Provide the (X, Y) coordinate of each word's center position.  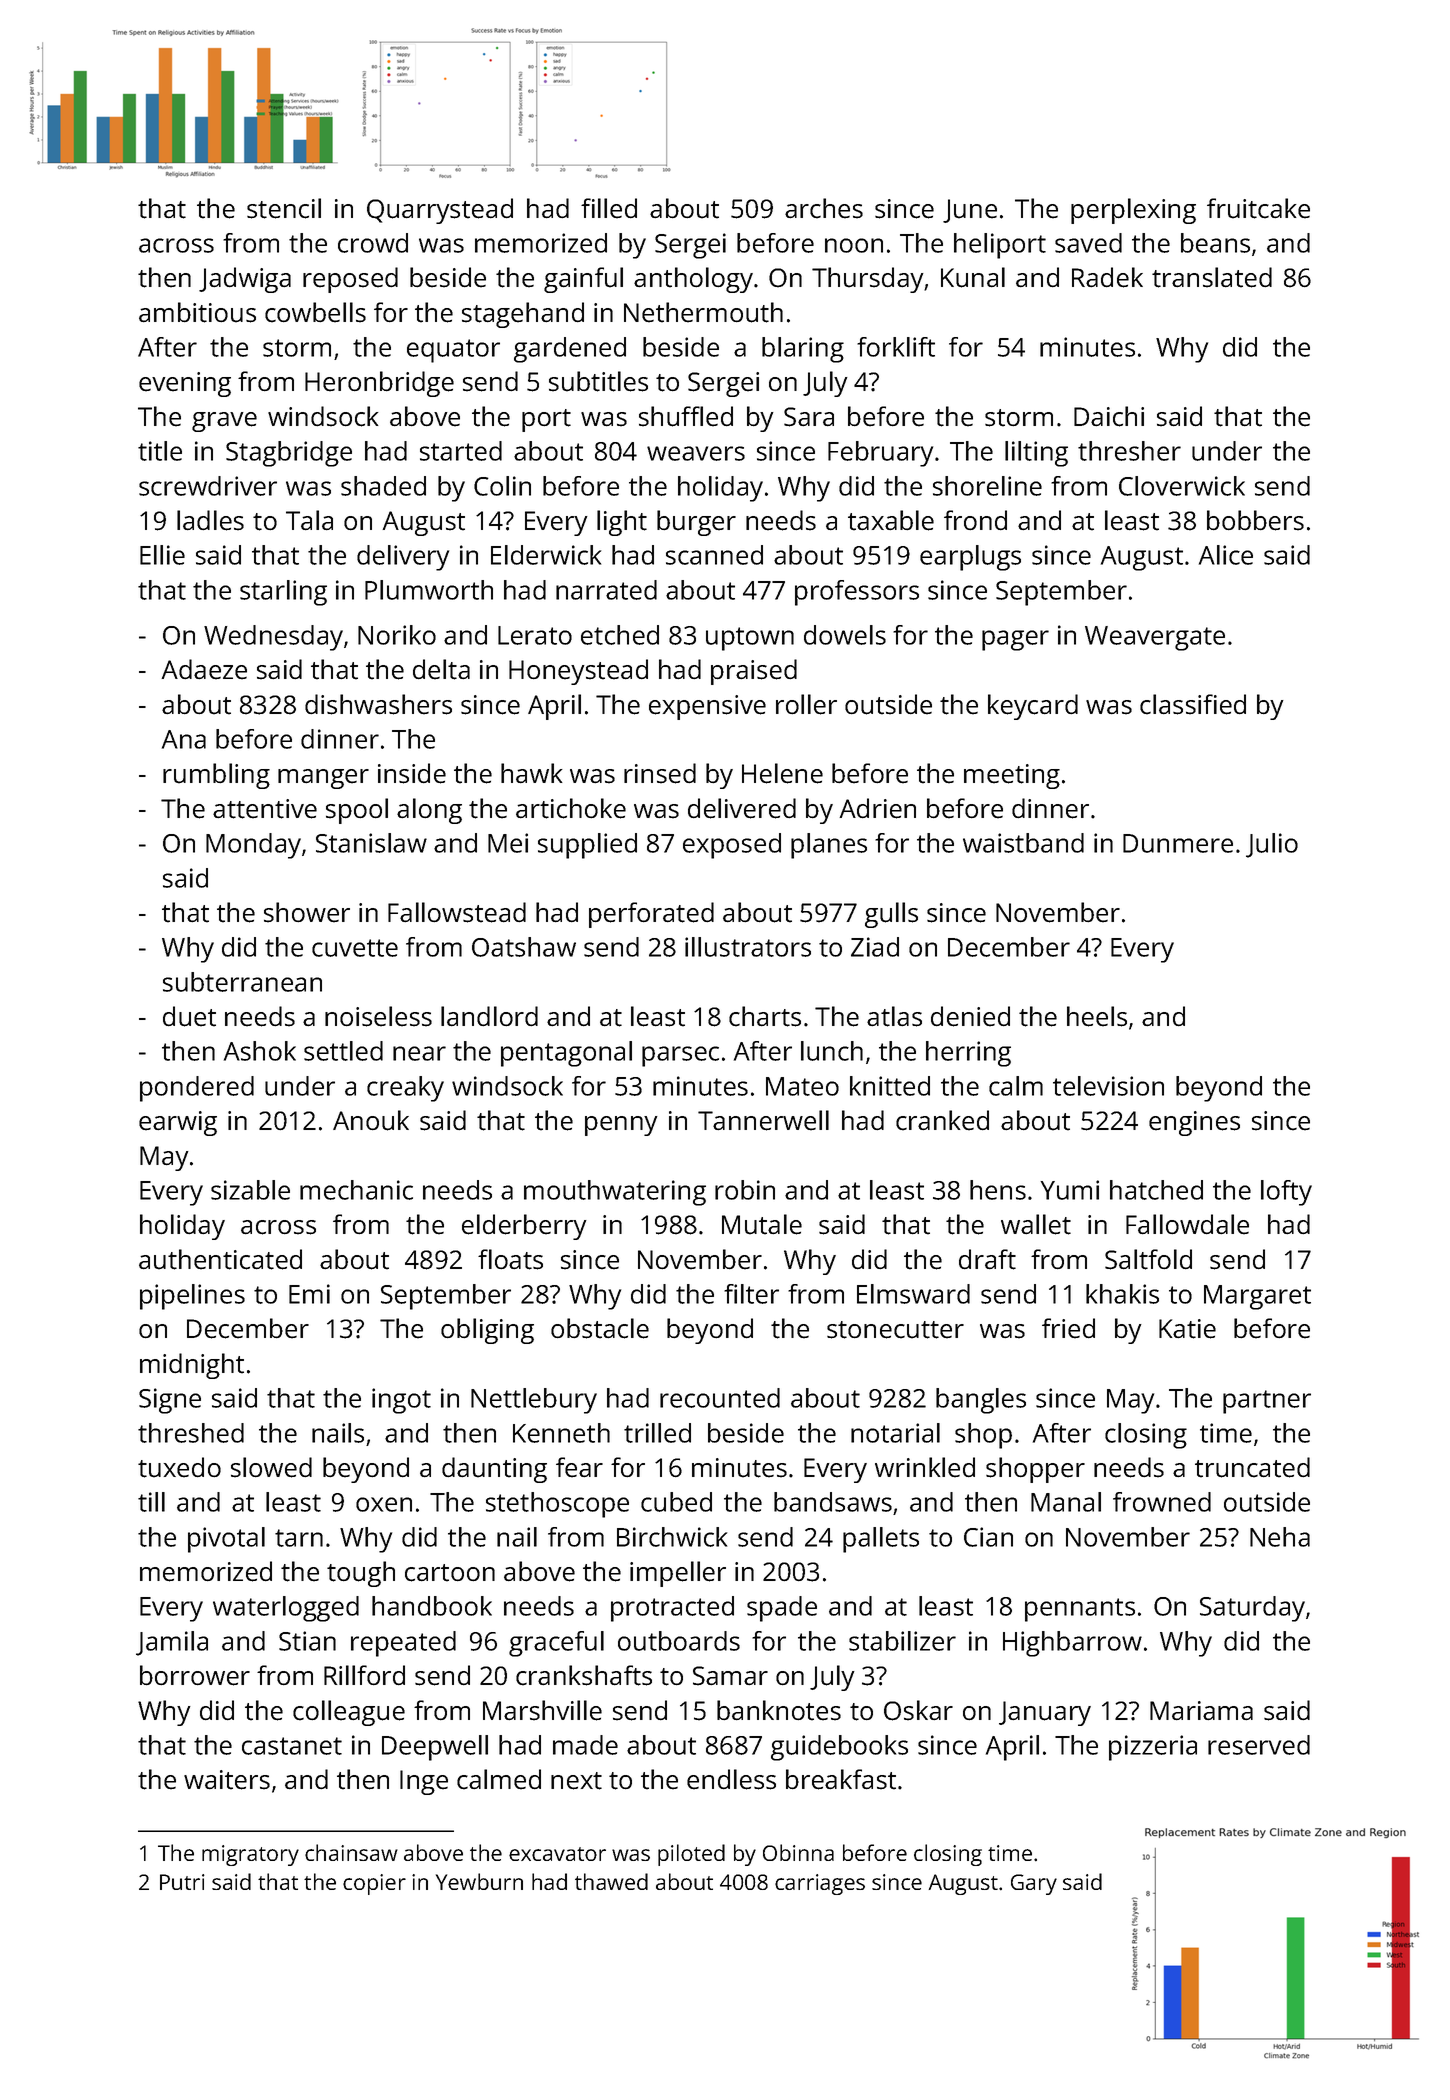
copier (374, 1884)
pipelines (192, 1297)
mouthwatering (615, 1193)
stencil (284, 208)
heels (1097, 1016)
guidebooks (839, 1748)
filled (609, 208)
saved (1088, 243)
